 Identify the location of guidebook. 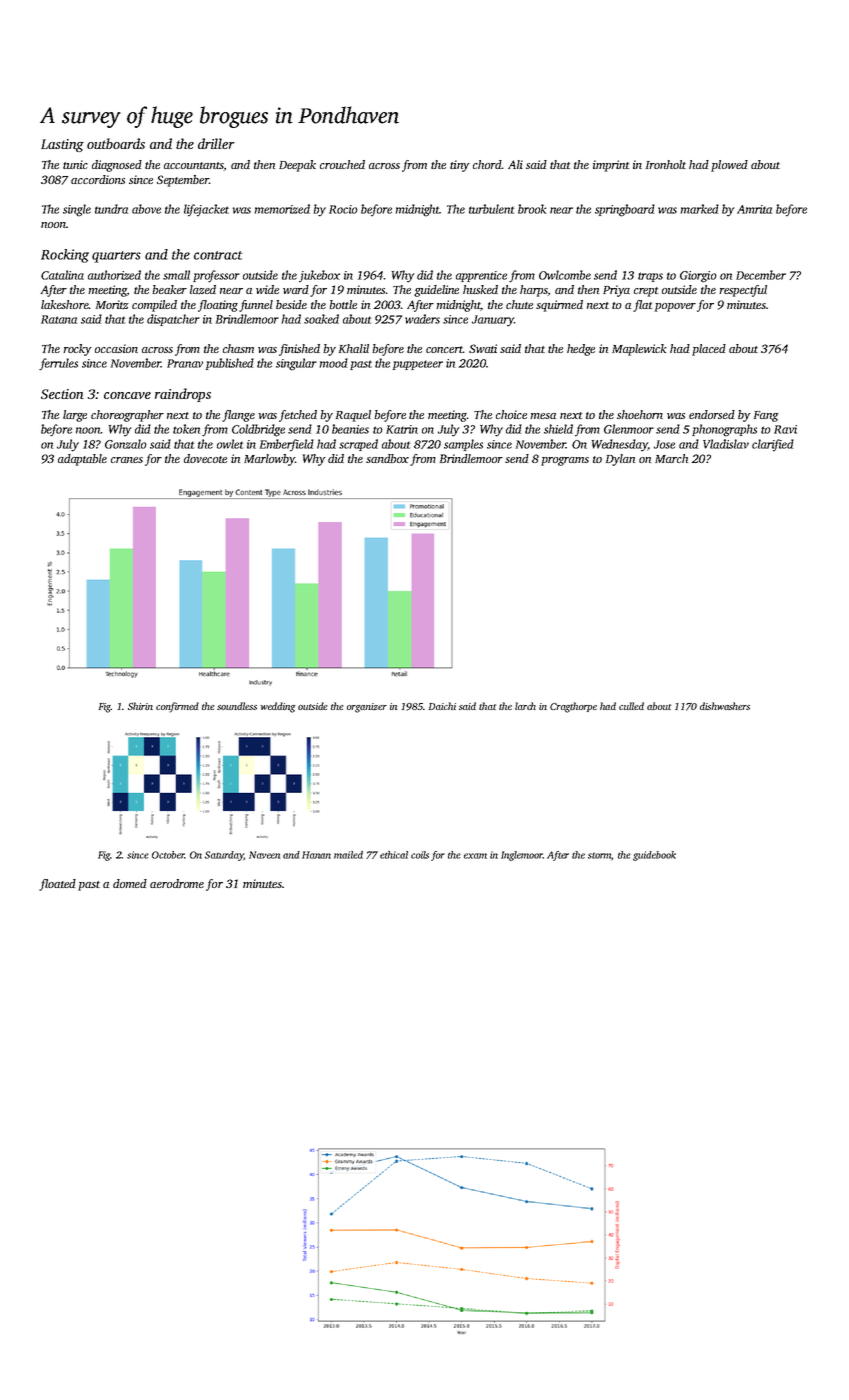
(654, 856).
